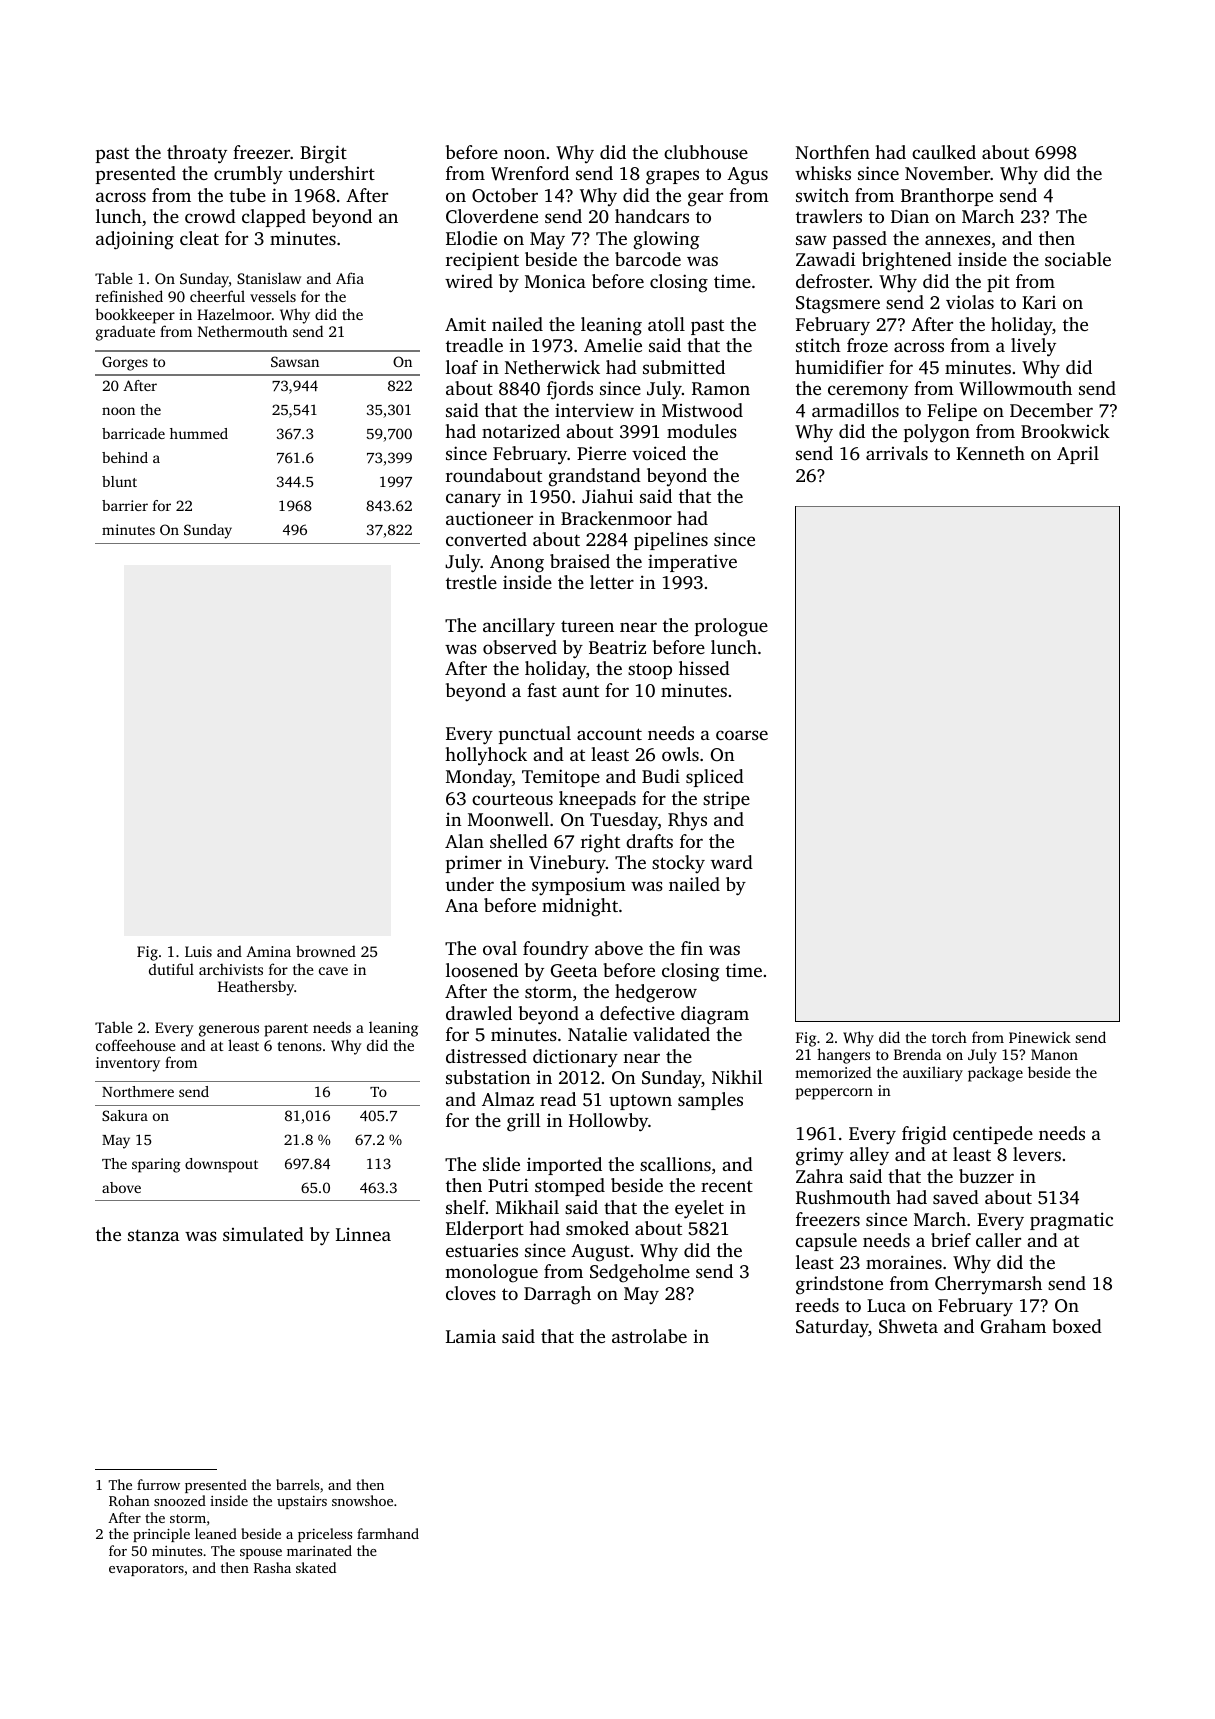 This document has width=1215, height=1719. I want to click on barrier, so click(125, 505).
